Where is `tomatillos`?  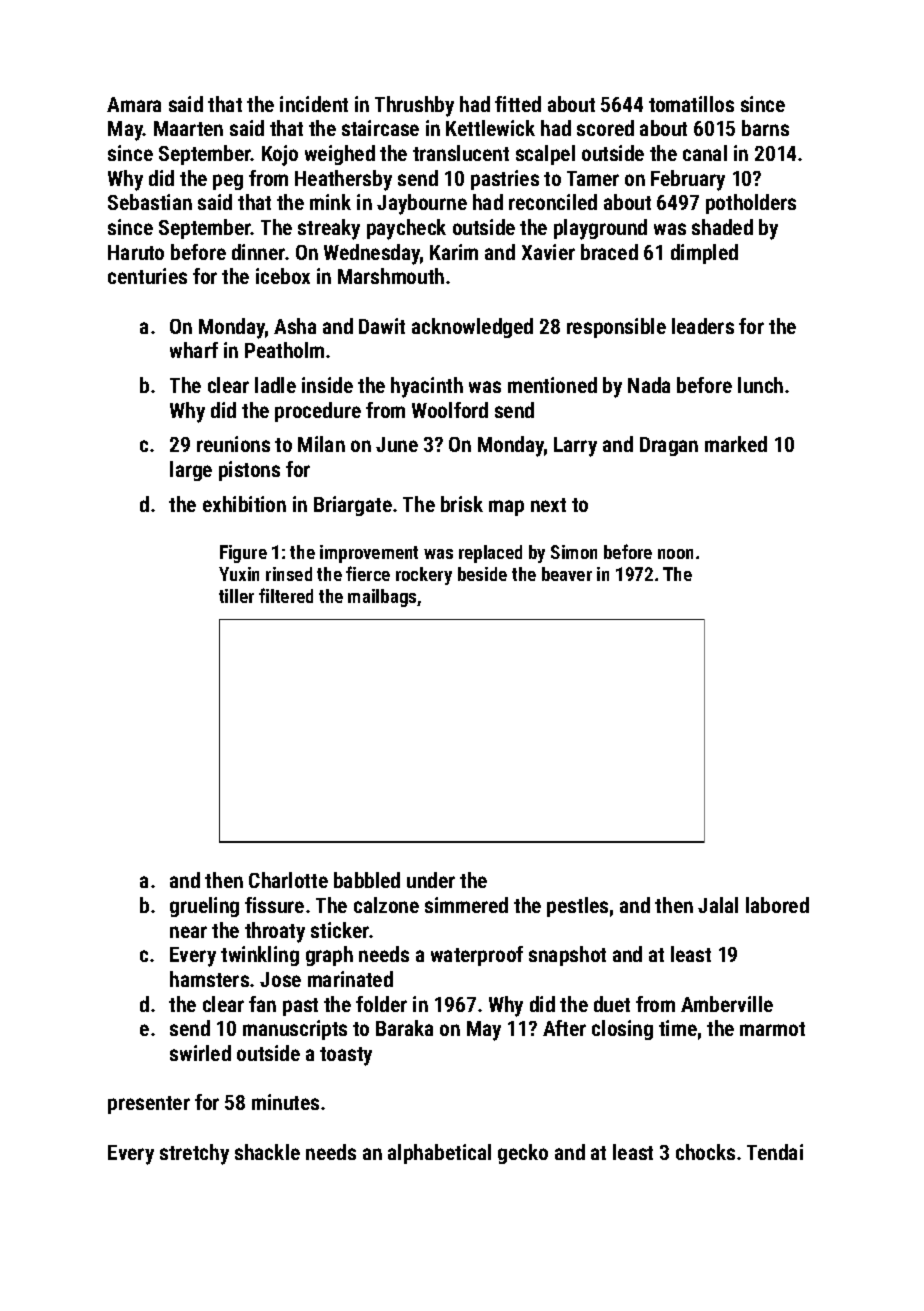 tomatillos is located at coordinates (691, 104).
